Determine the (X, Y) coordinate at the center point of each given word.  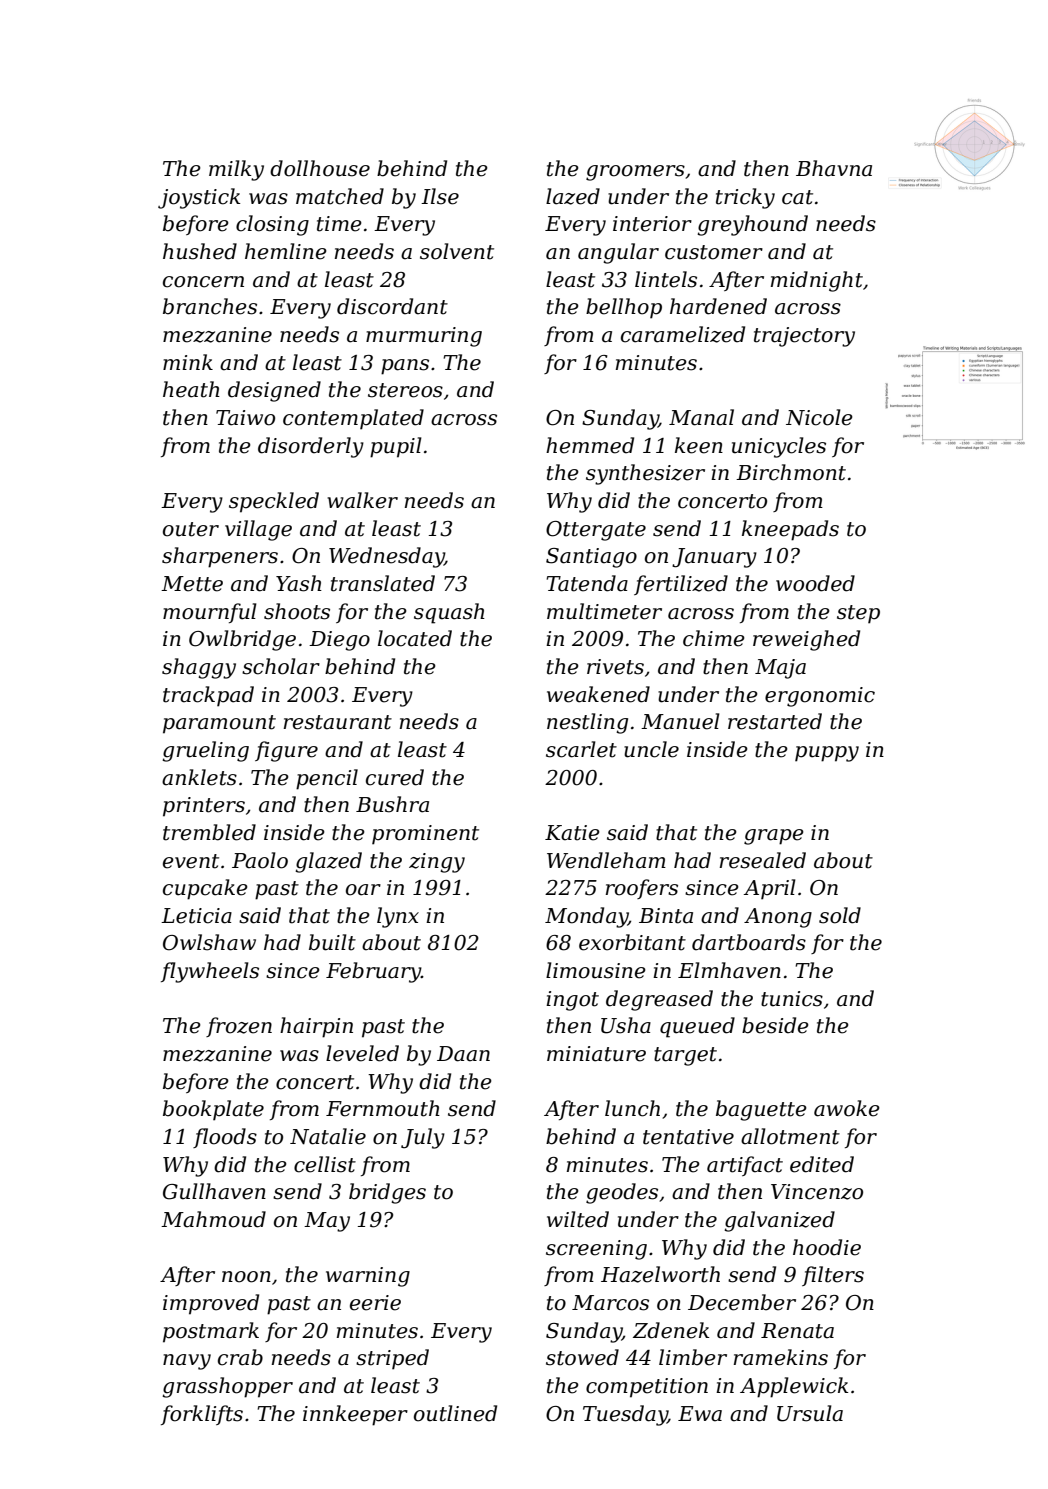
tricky (745, 198)
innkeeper (355, 1415)
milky (236, 170)
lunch (632, 1108)
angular (618, 253)
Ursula (810, 1413)
